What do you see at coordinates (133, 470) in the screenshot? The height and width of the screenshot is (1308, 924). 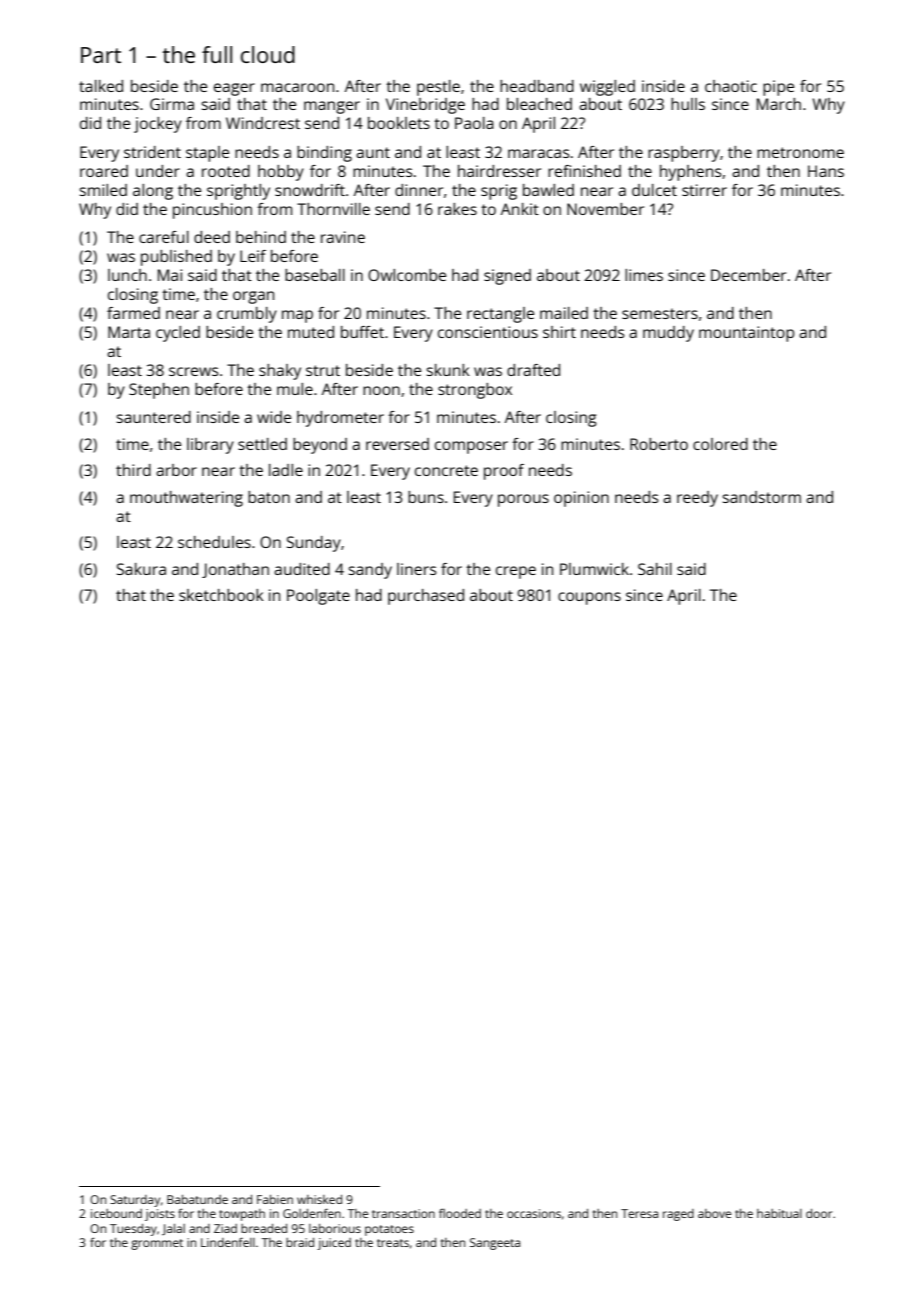 I see `third` at bounding box center [133, 470].
